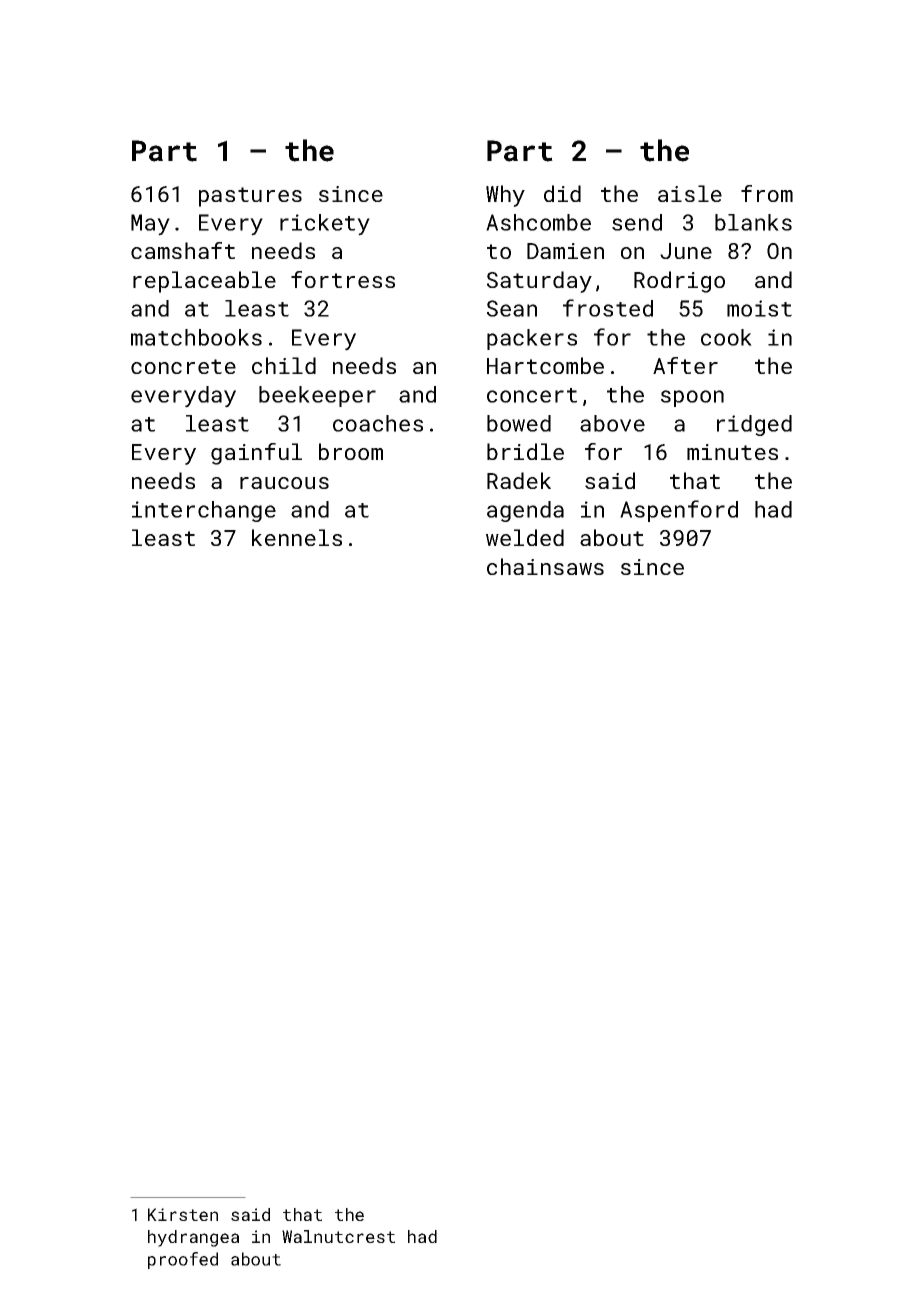  What do you see at coordinates (679, 511) in the screenshot?
I see `Aspenford` at bounding box center [679, 511].
